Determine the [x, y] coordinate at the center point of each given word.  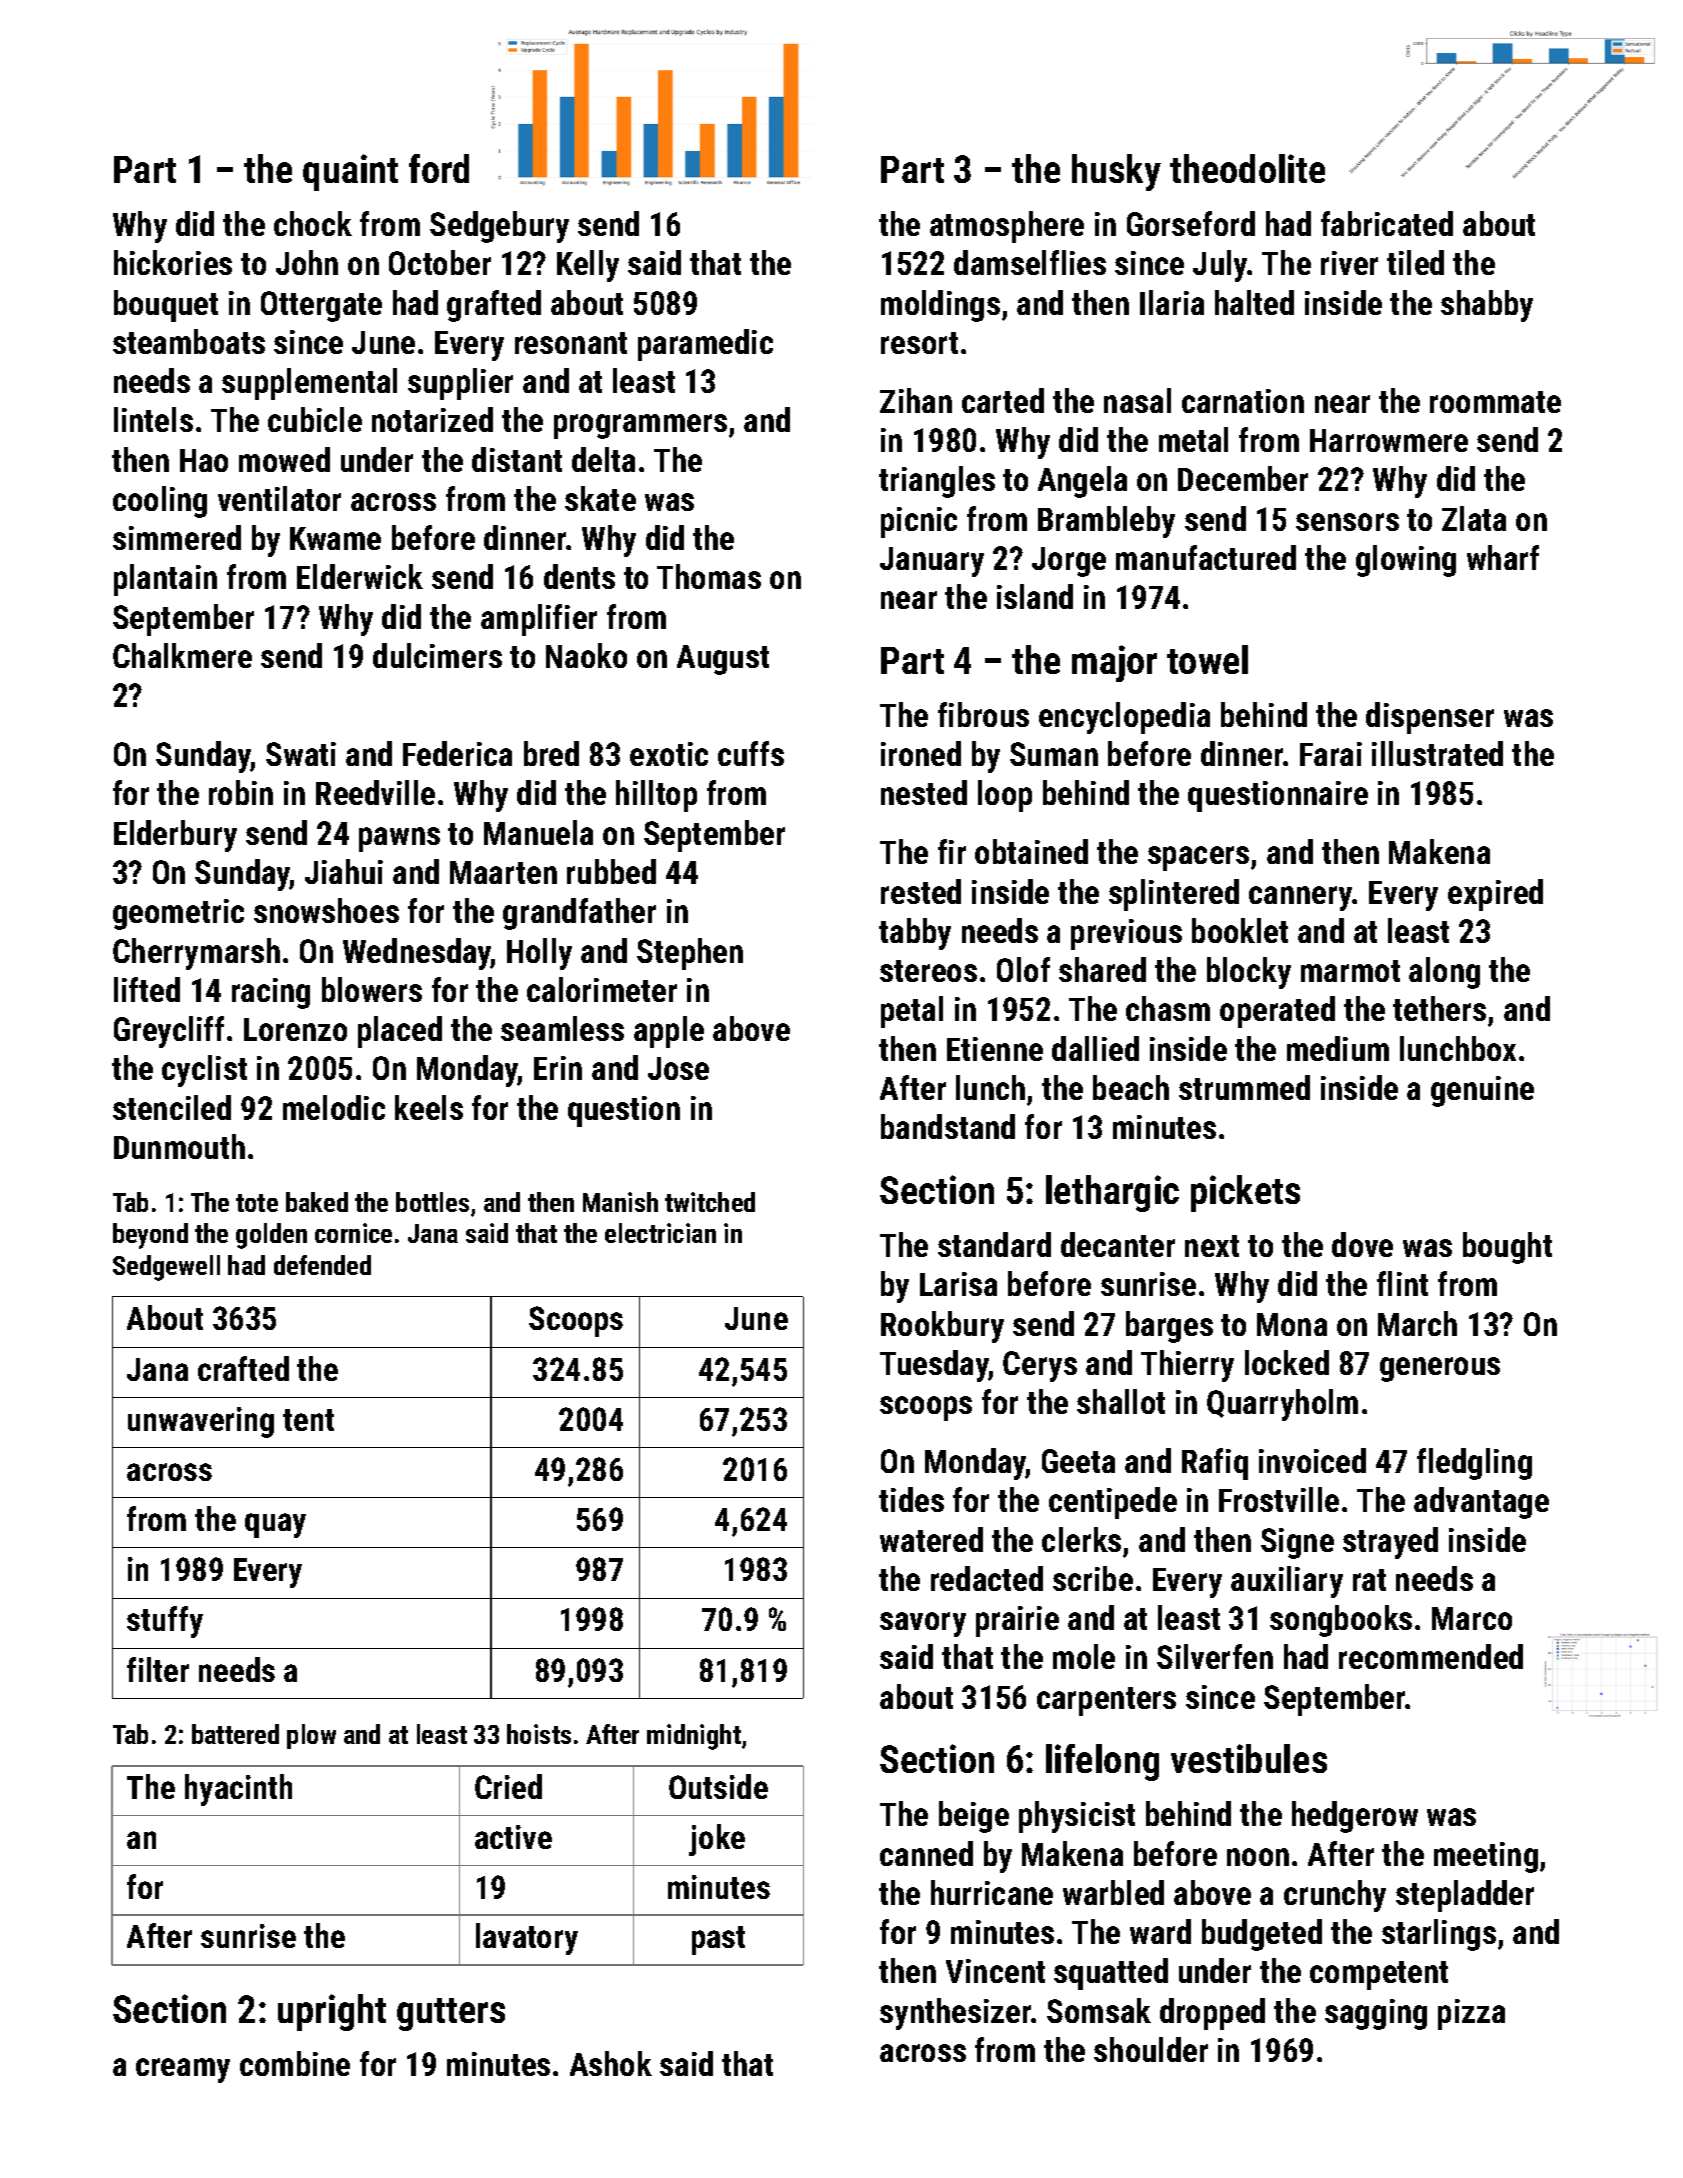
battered [235, 1734]
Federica [457, 753]
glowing [1406, 561]
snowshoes [326, 910]
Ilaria [1172, 302]
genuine [1482, 1091]
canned [926, 1853]
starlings [1439, 1935]
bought [1507, 1248]
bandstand [948, 1126]
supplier [460, 384]
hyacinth [238, 1790]
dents [579, 576]
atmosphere [1007, 227]
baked [317, 1202]
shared [1102, 969]
